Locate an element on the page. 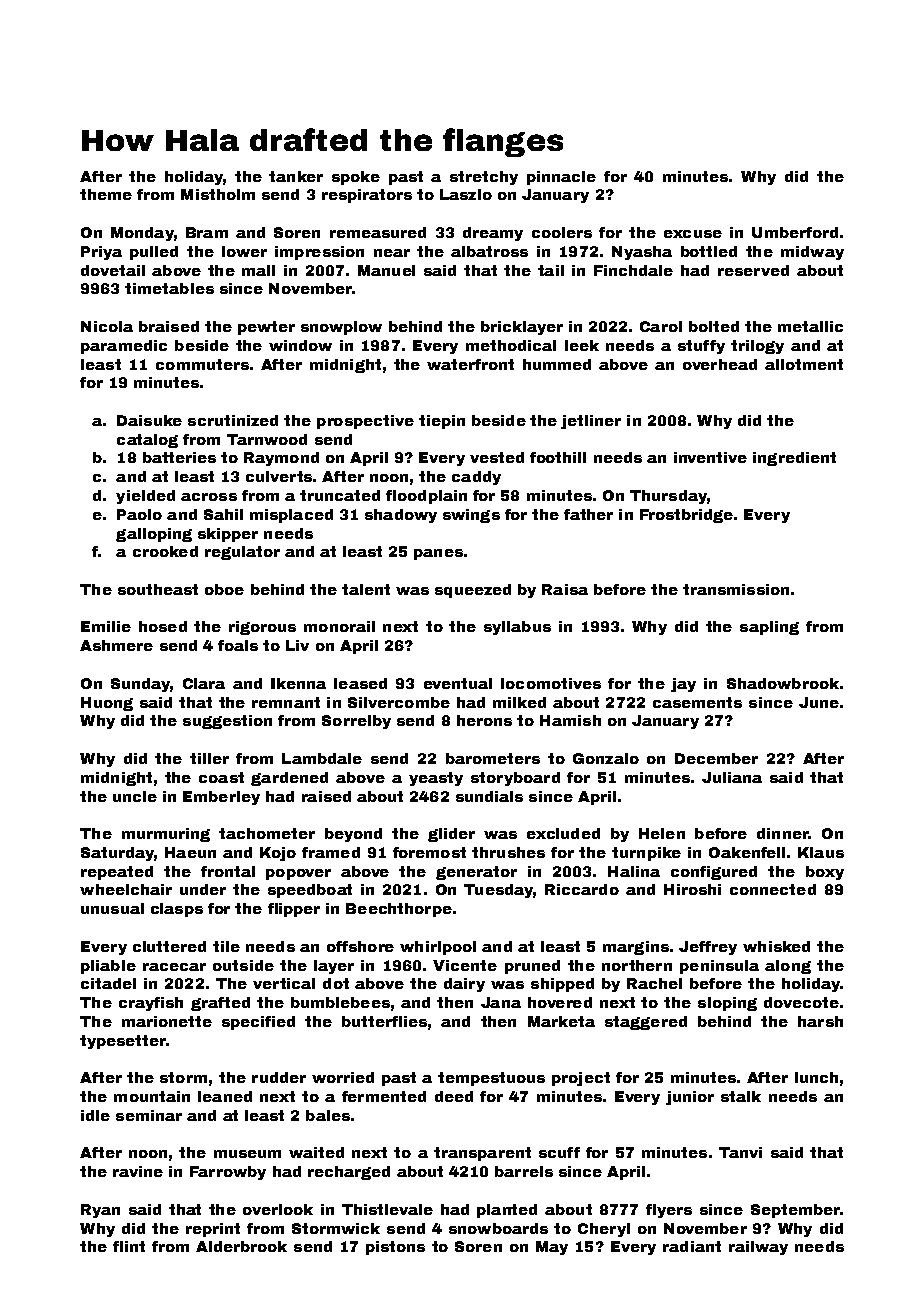 The height and width of the document is (1308, 924). flint is located at coordinates (129, 1246).
